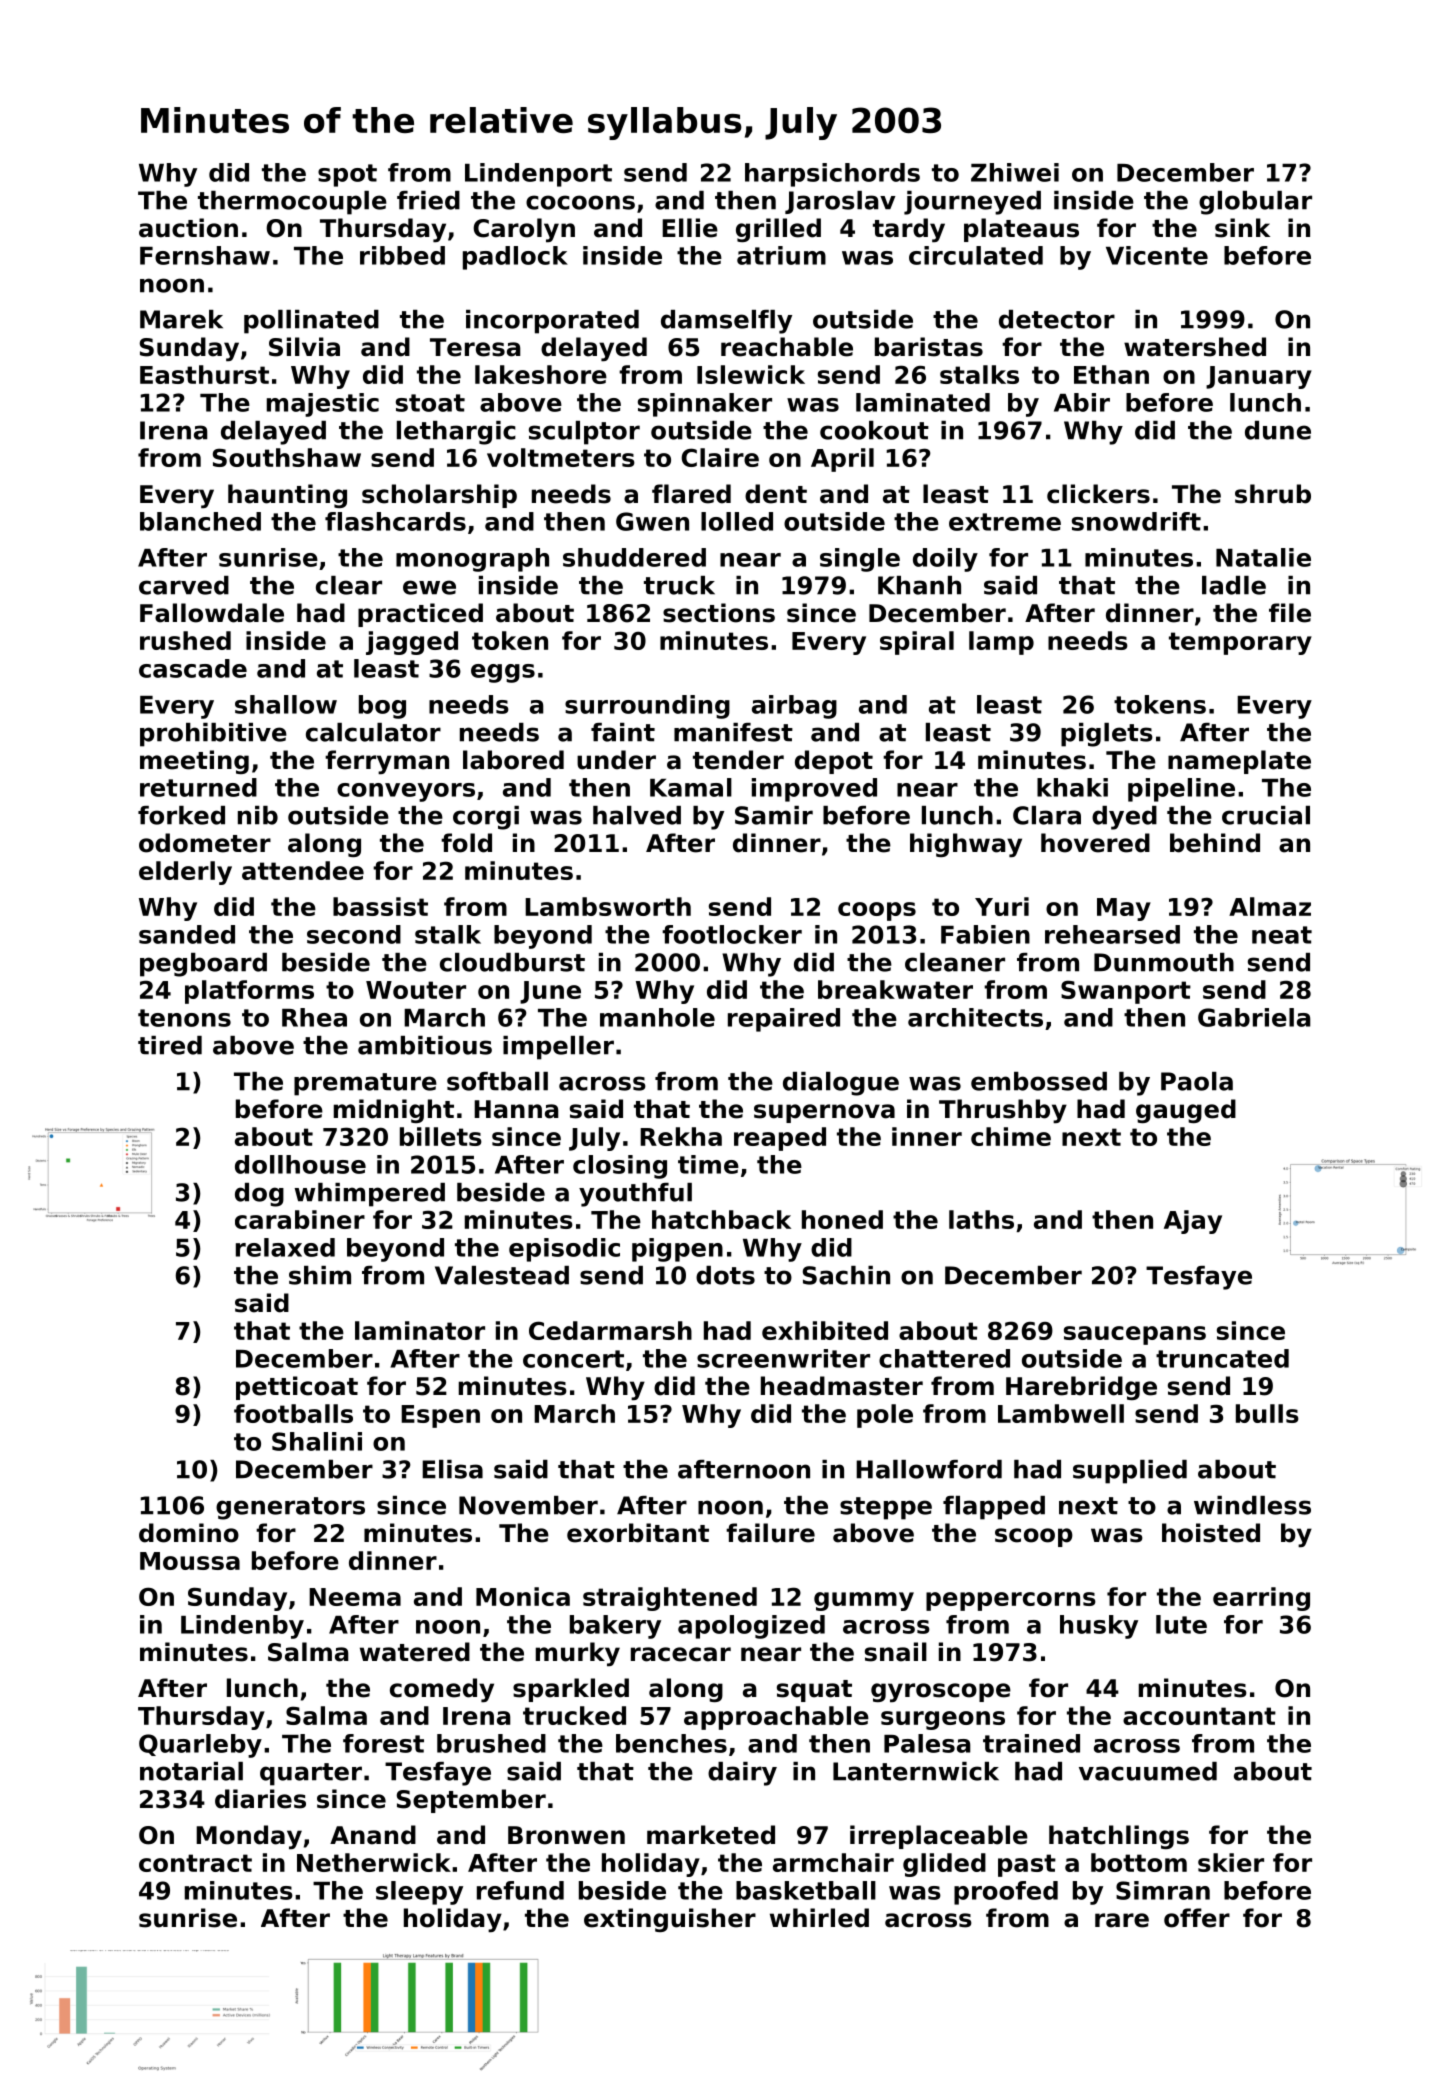 This screenshot has width=1450, height=2100. Describe the element at coordinates (874, 430) in the screenshot. I see `cookout` at that location.
